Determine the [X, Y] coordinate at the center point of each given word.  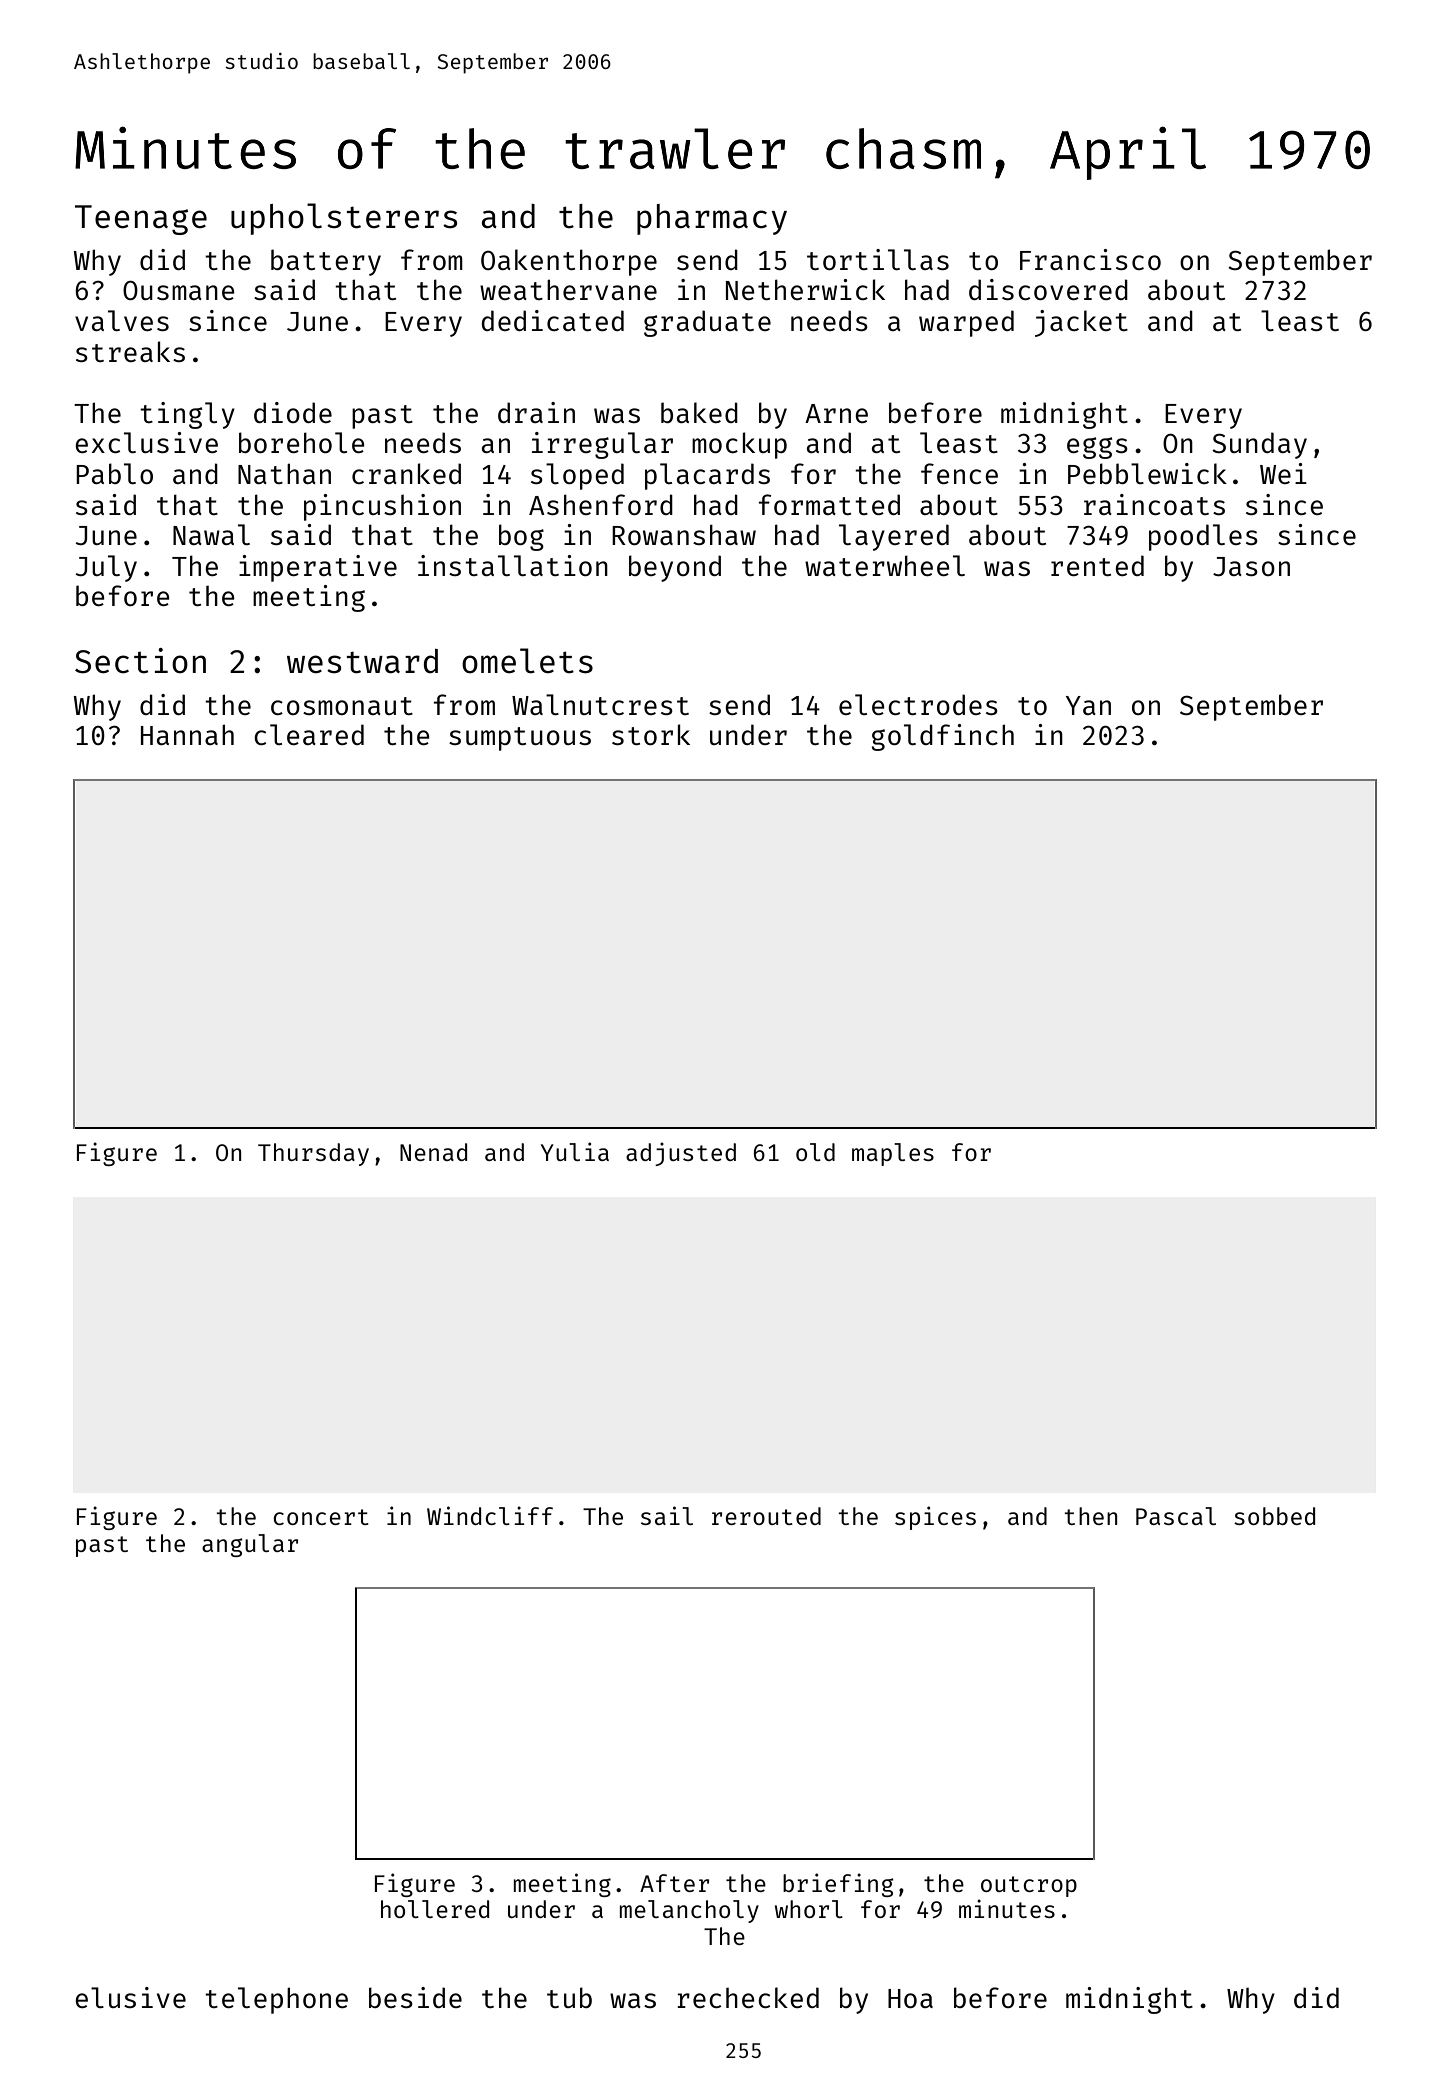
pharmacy [712, 219]
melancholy [689, 1911]
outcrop [1029, 1886]
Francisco [1090, 259]
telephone [276, 2000]
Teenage [141, 220]
